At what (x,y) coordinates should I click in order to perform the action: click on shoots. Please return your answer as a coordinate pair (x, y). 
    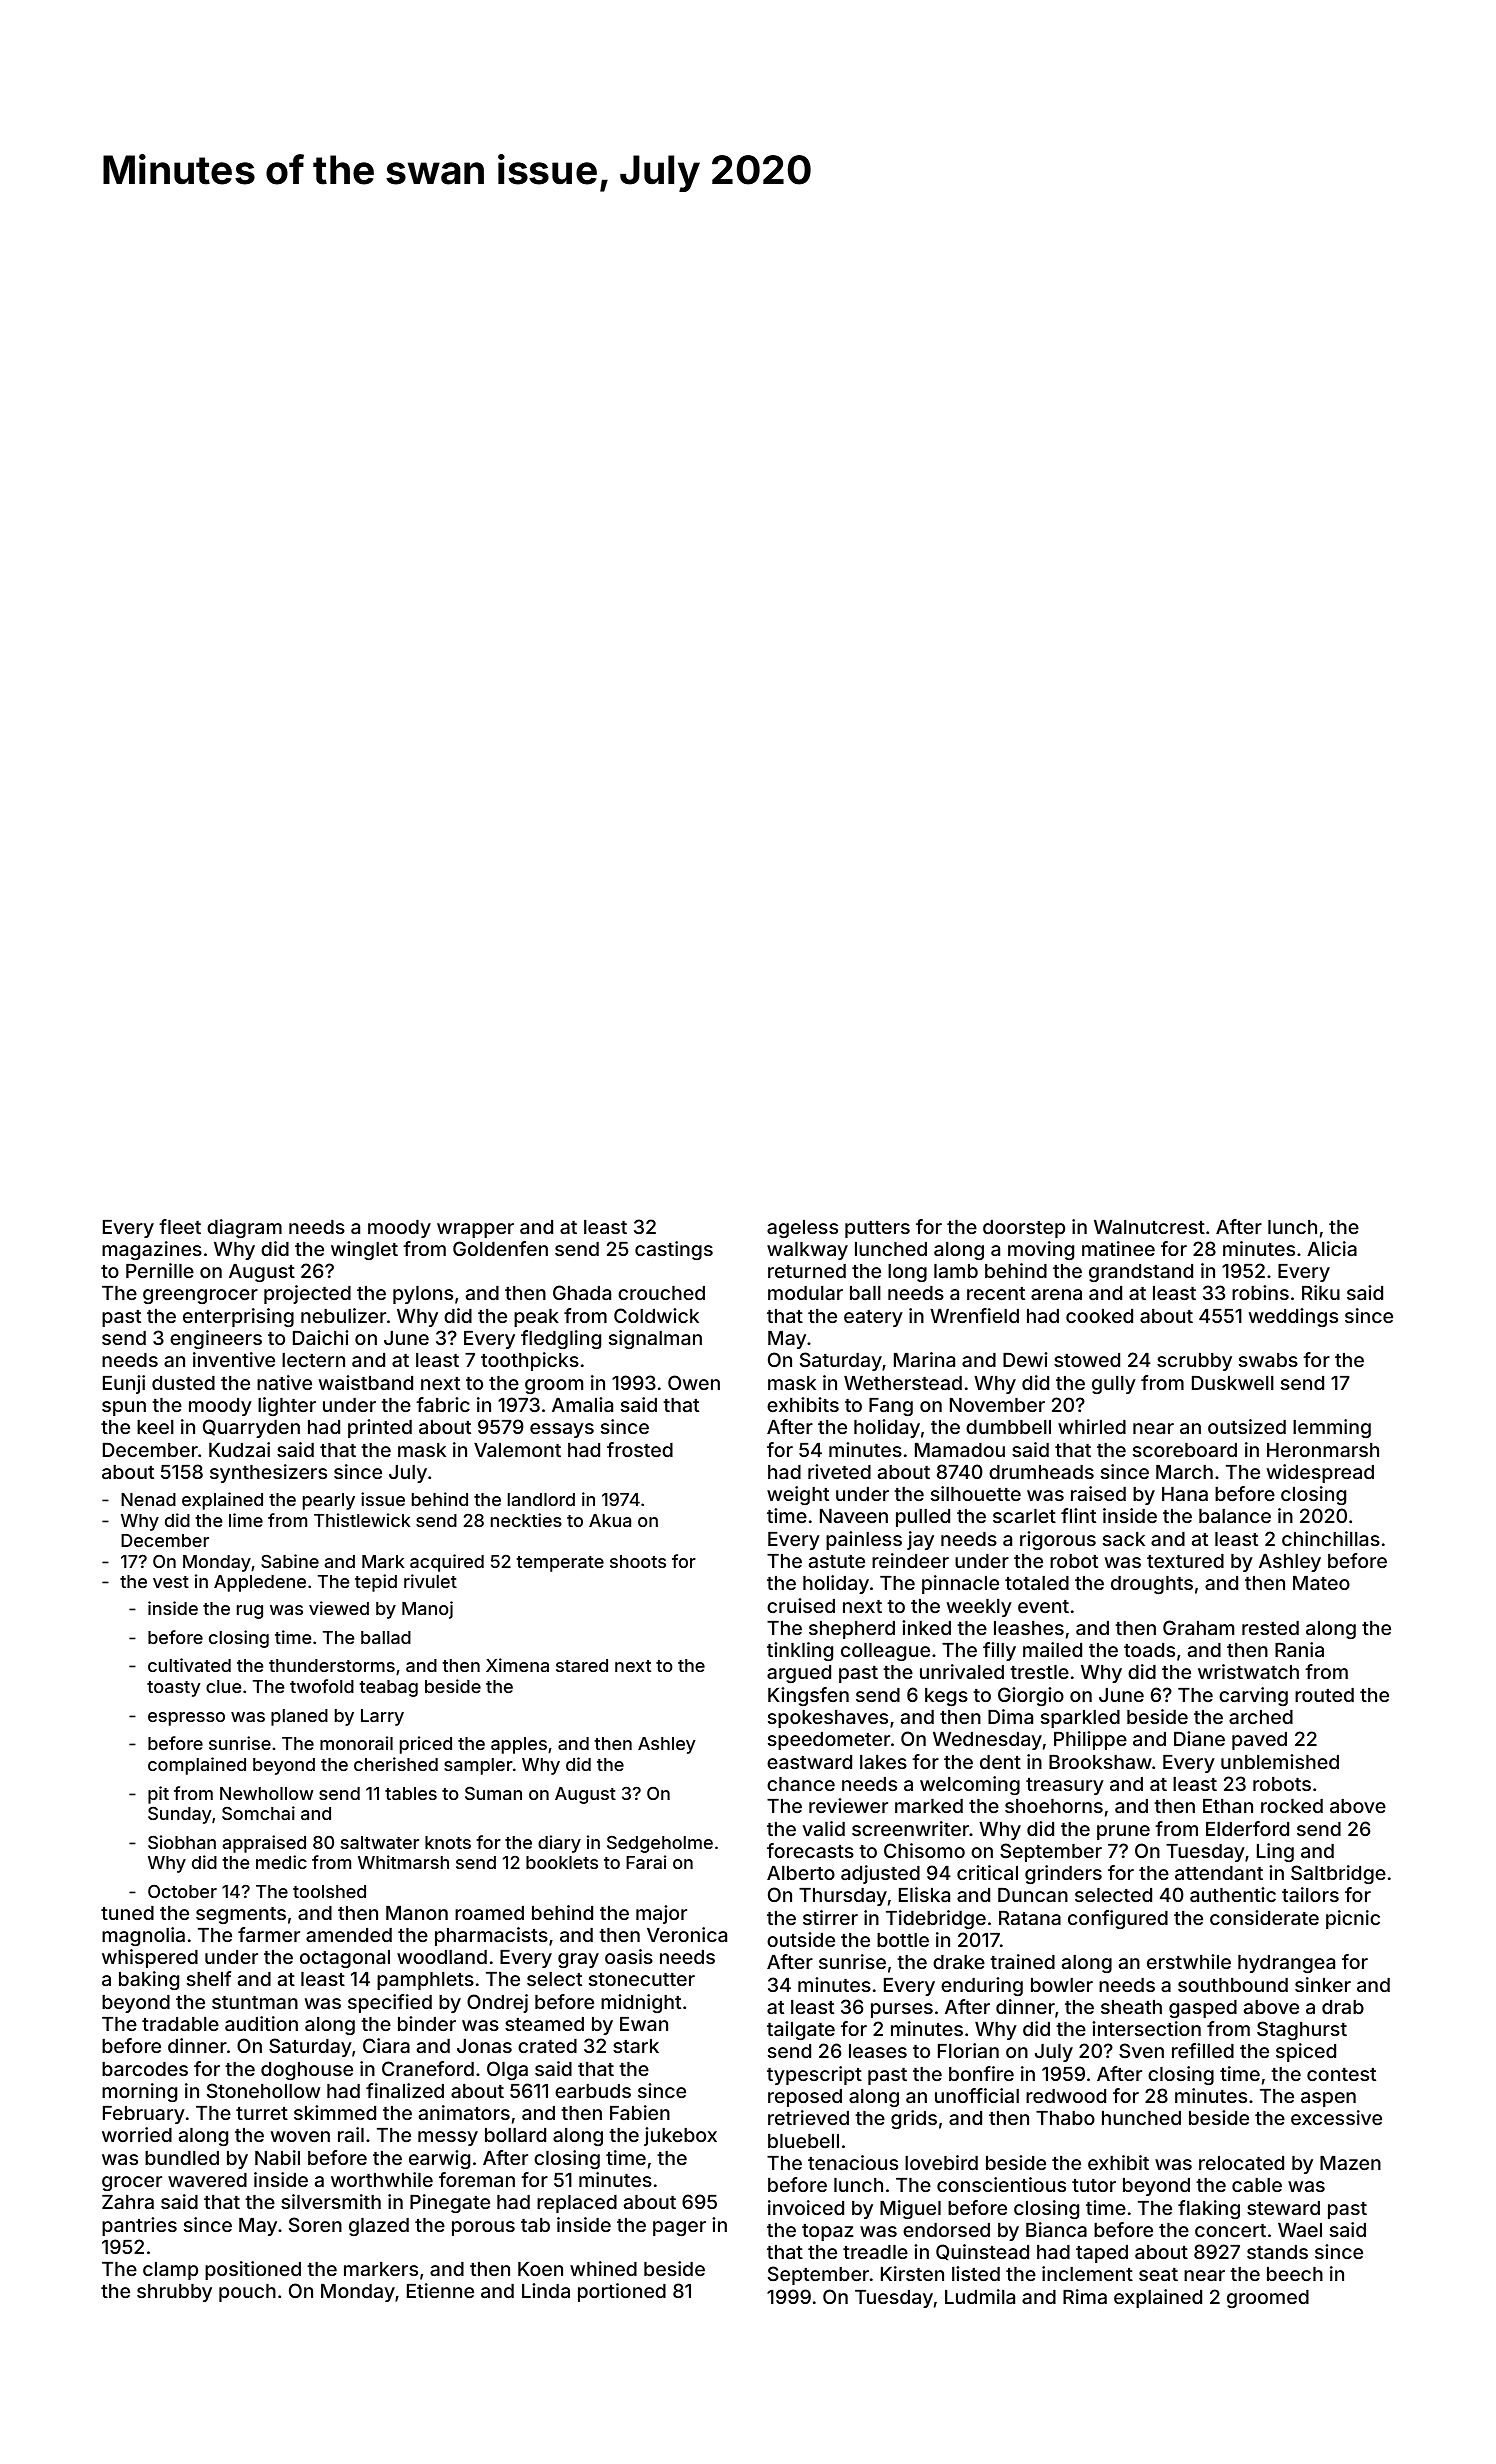
    Looking at the image, I should click on (638, 1561).
